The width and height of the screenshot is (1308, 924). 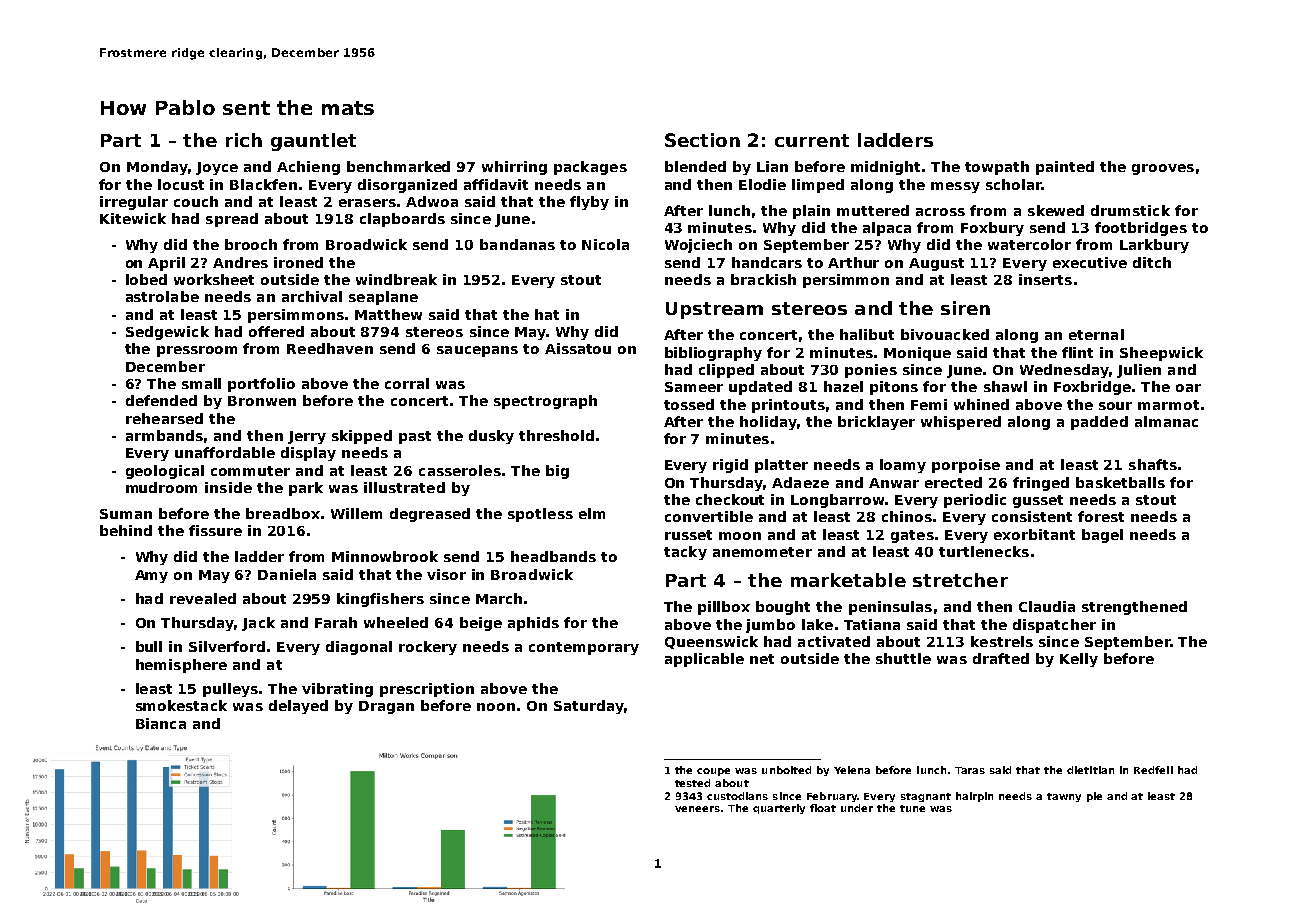 What do you see at coordinates (1161, 354) in the screenshot?
I see `Sheepwick` at bounding box center [1161, 354].
